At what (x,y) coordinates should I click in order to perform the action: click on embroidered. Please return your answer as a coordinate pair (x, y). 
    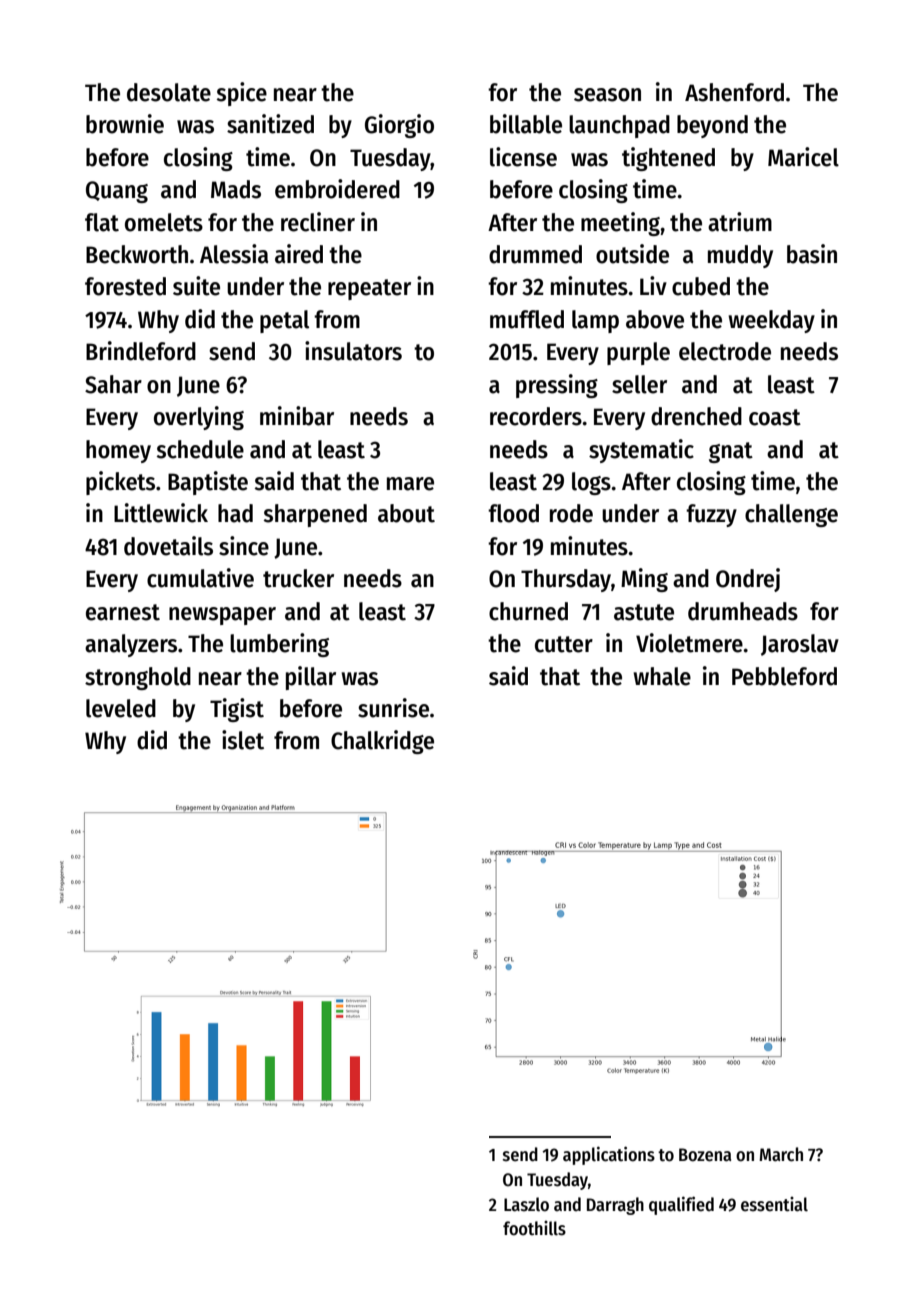
    Looking at the image, I should click on (337, 189).
